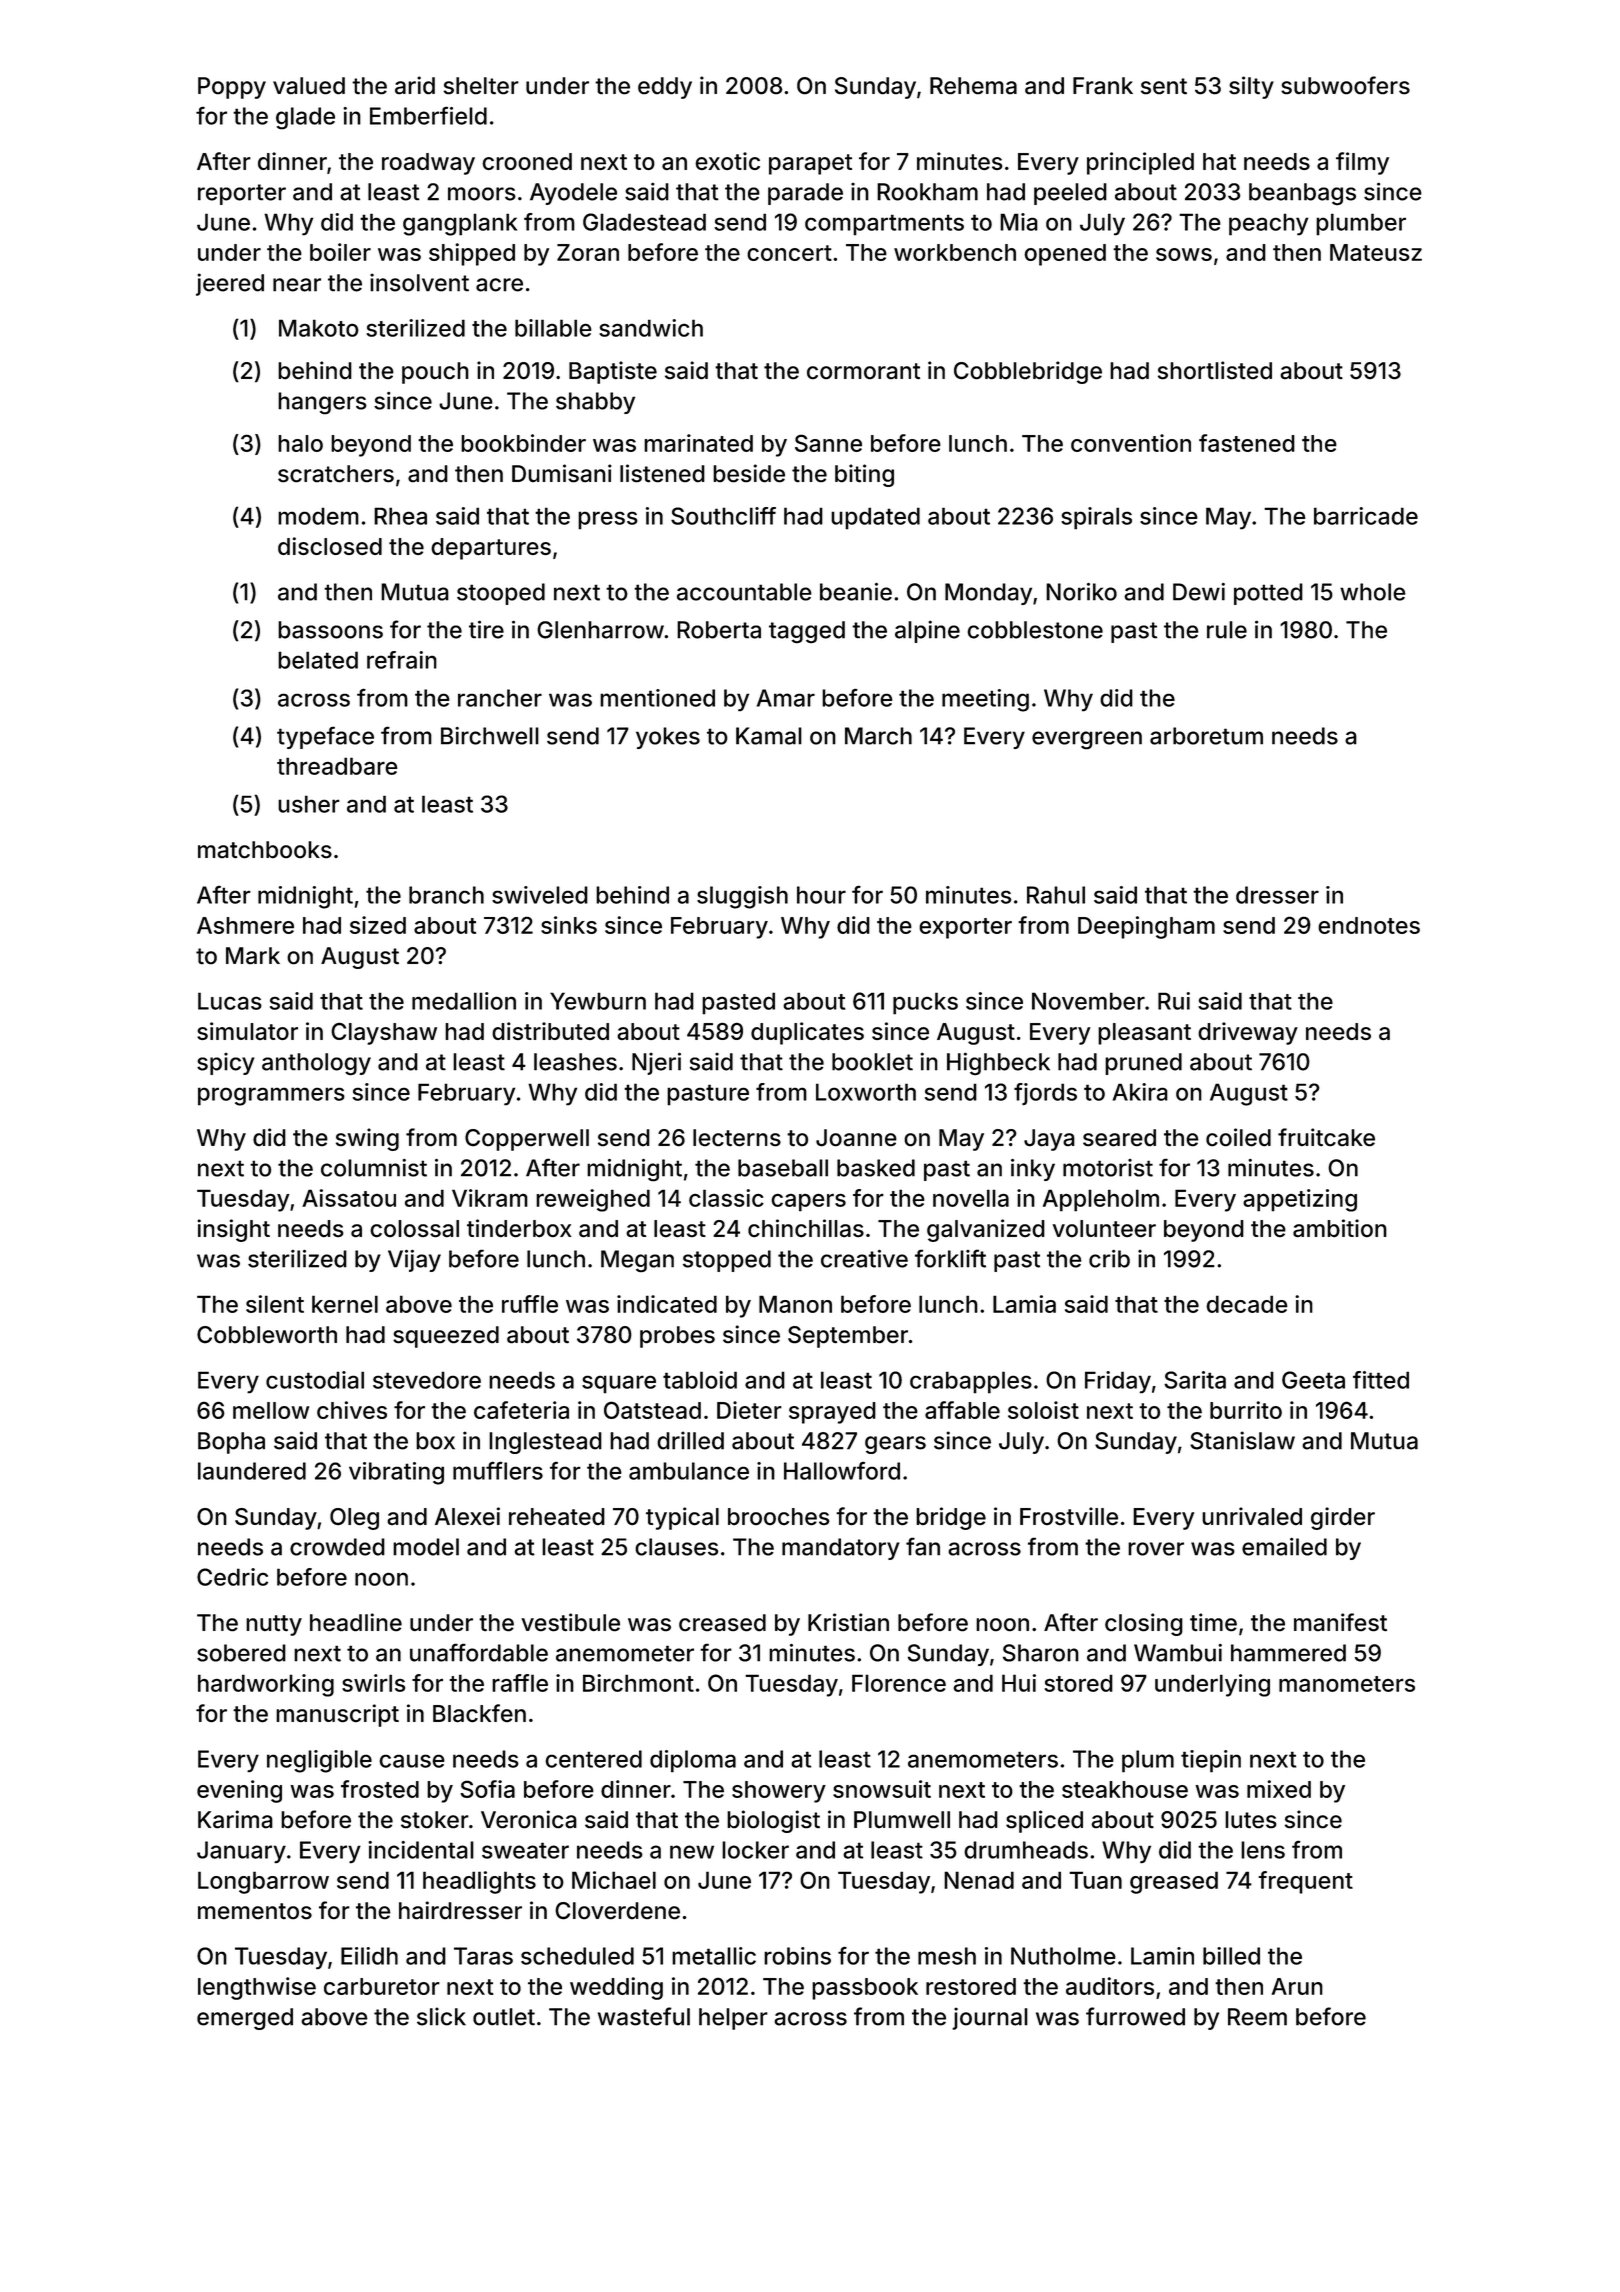 The image size is (1620, 2292). What do you see at coordinates (1302, 194) in the screenshot?
I see `beanbags` at bounding box center [1302, 194].
